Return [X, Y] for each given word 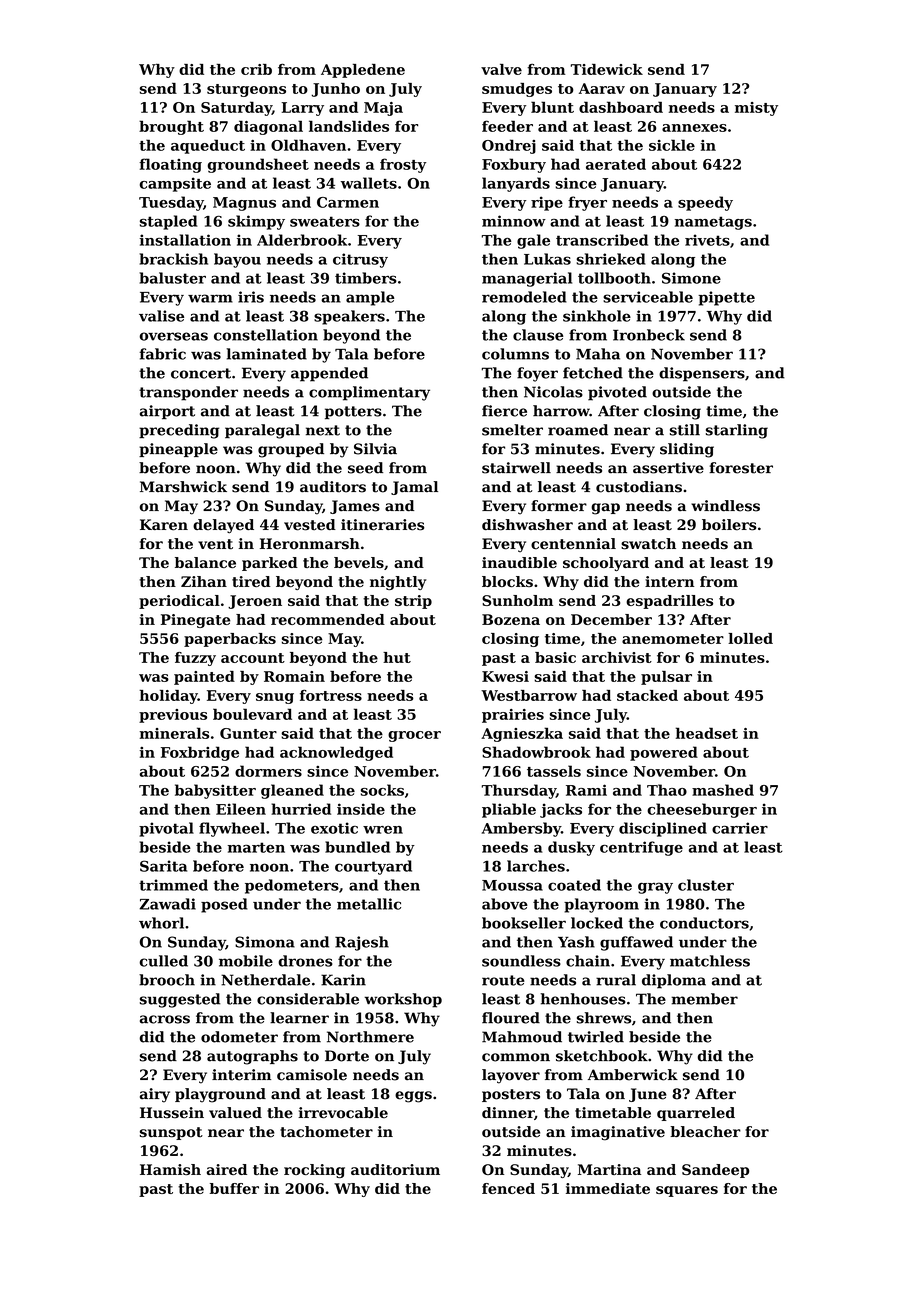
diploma [674, 981]
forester [741, 468]
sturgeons [246, 90]
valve [501, 69]
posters [511, 1095]
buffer [234, 1188]
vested [310, 525]
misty [756, 109]
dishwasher [527, 525]
